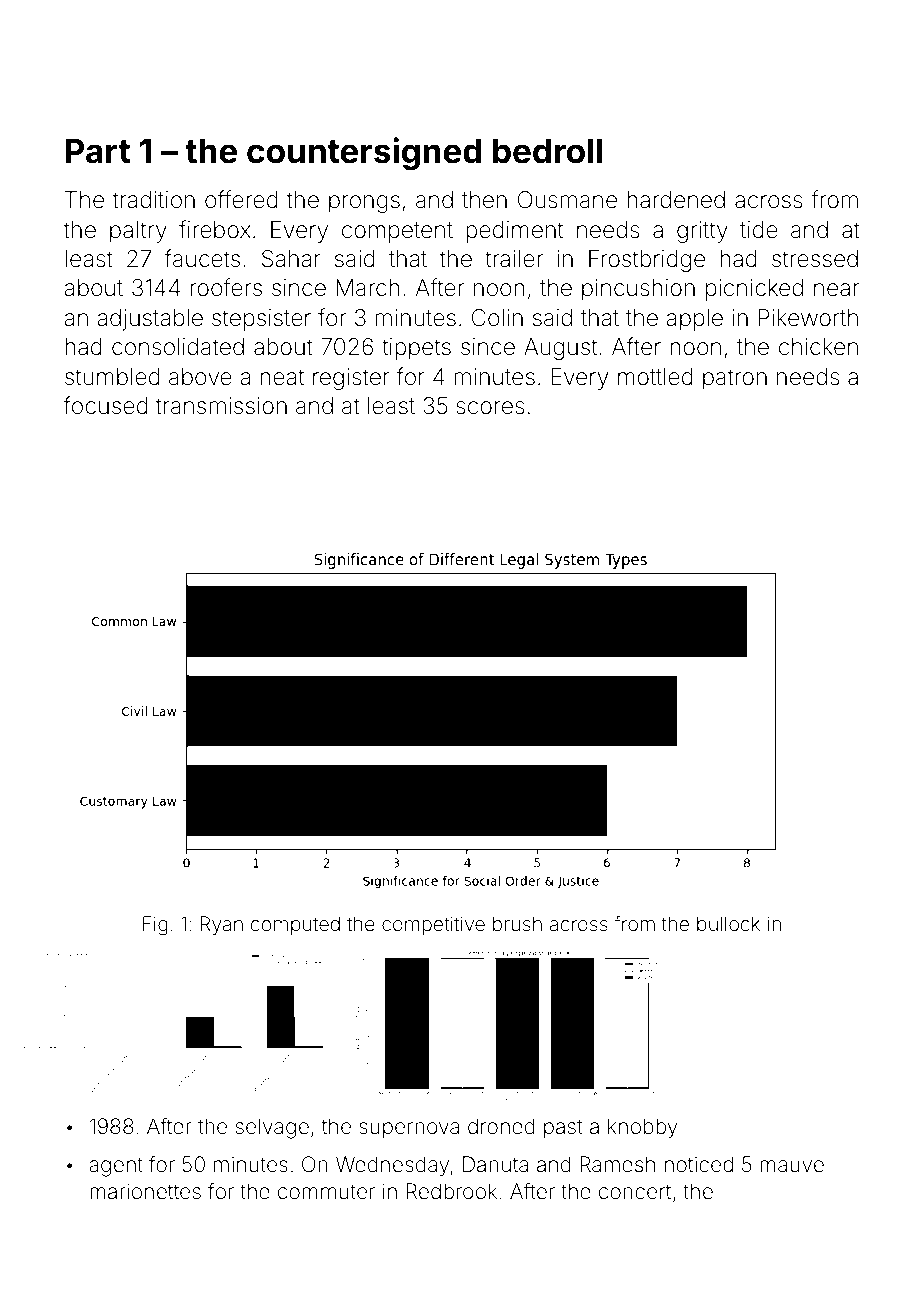 The width and height of the image is (924, 1314). I want to click on noticed, so click(699, 1164).
